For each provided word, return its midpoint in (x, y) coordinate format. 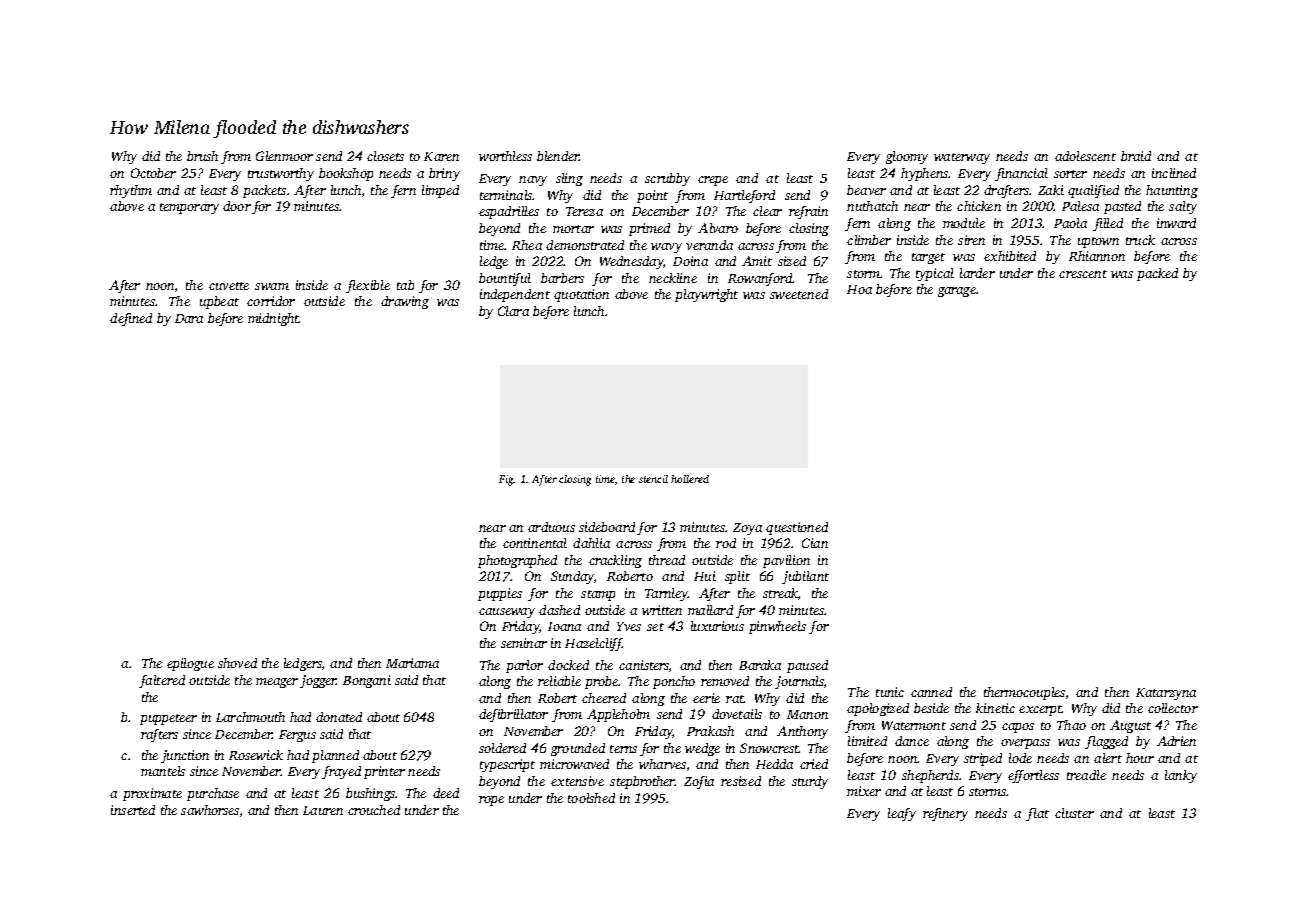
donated (339, 717)
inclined (1174, 173)
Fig (506, 480)
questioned (797, 528)
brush (202, 156)
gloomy (907, 157)
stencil (653, 479)
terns (623, 749)
